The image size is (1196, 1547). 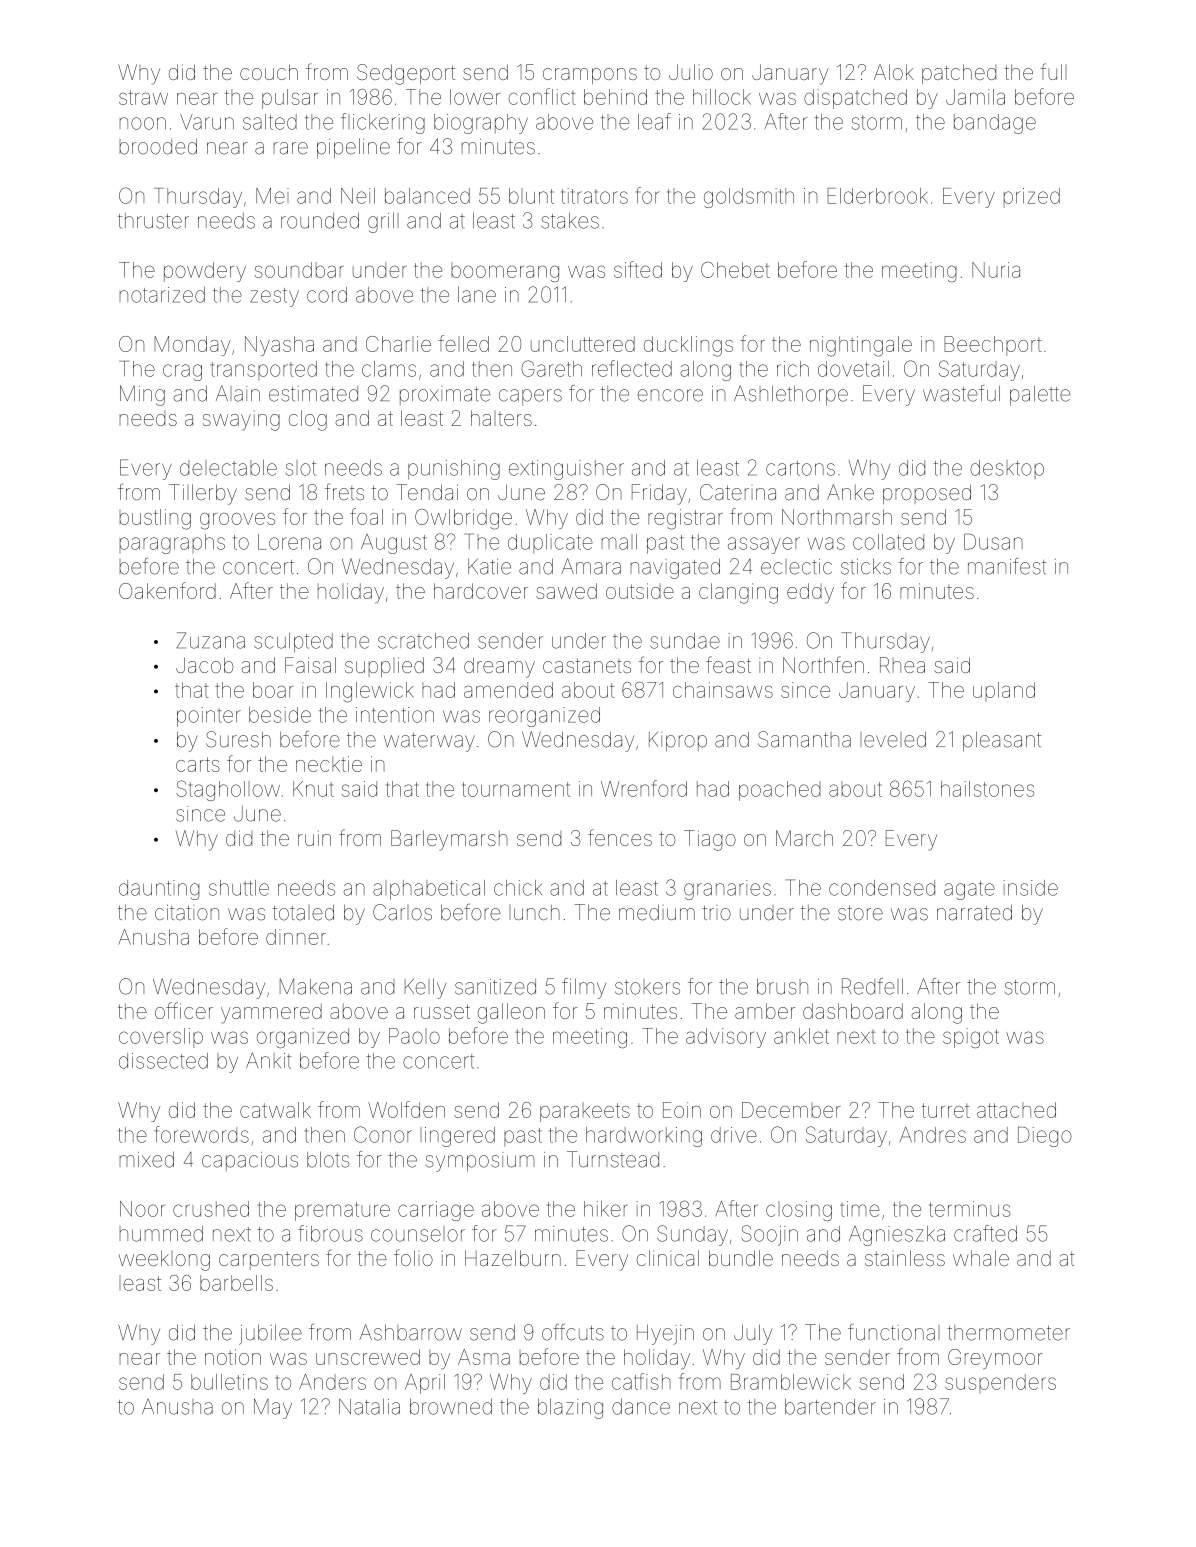 I want to click on biography, so click(x=481, y=124).
